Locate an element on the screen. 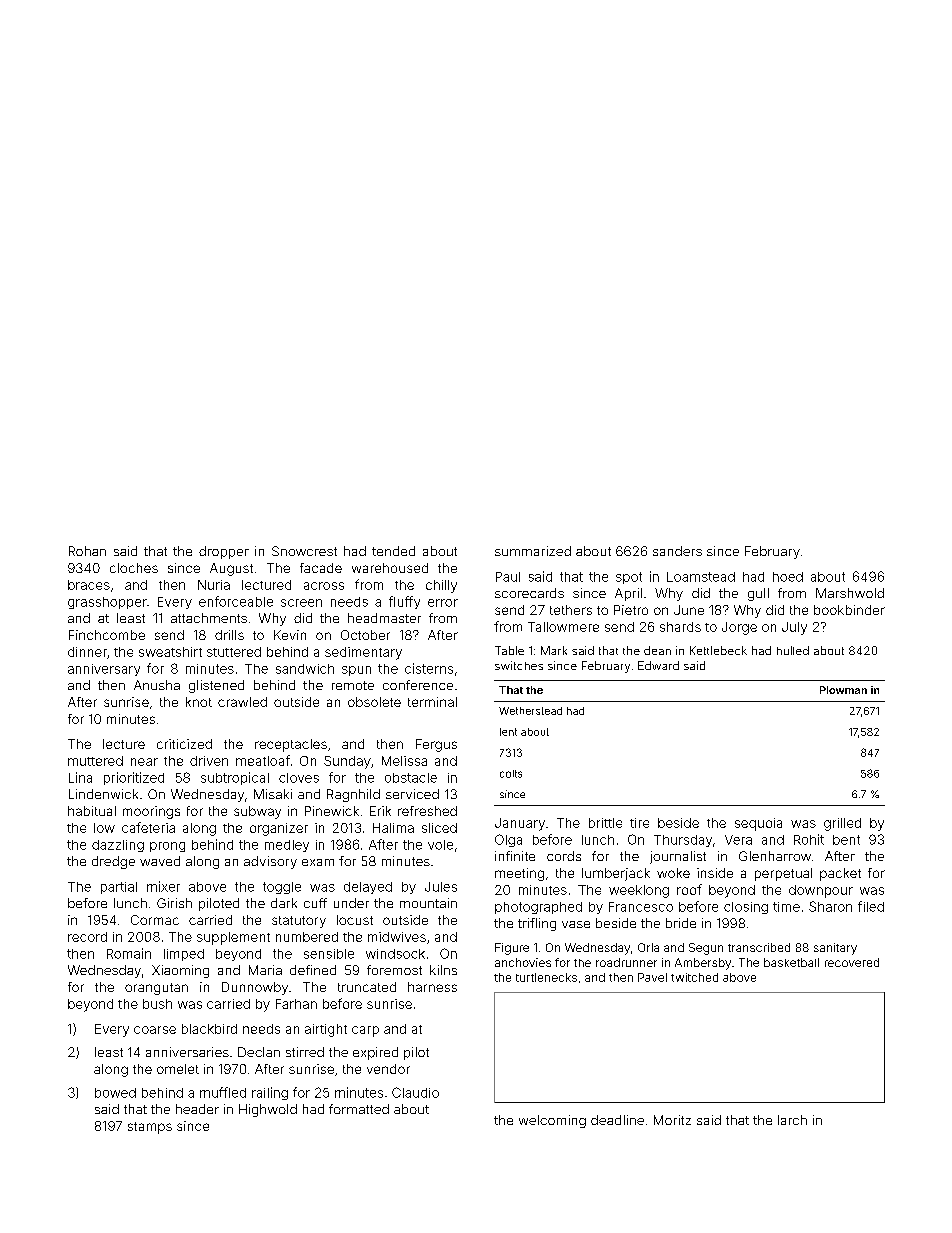  dredge is located at coordinates (113, 862).
